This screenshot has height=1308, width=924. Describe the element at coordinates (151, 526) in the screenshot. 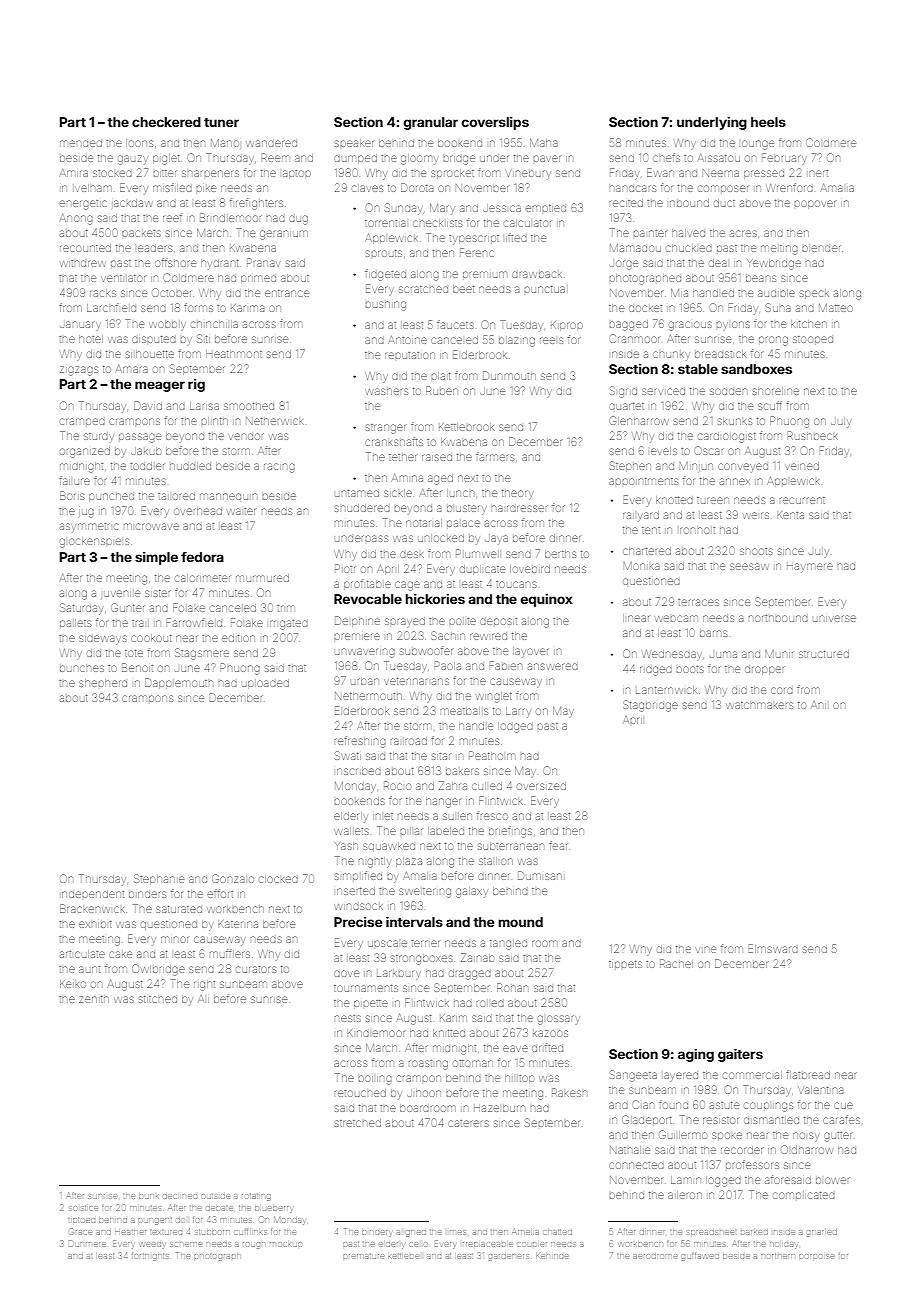

I see `microwave` at that location.
